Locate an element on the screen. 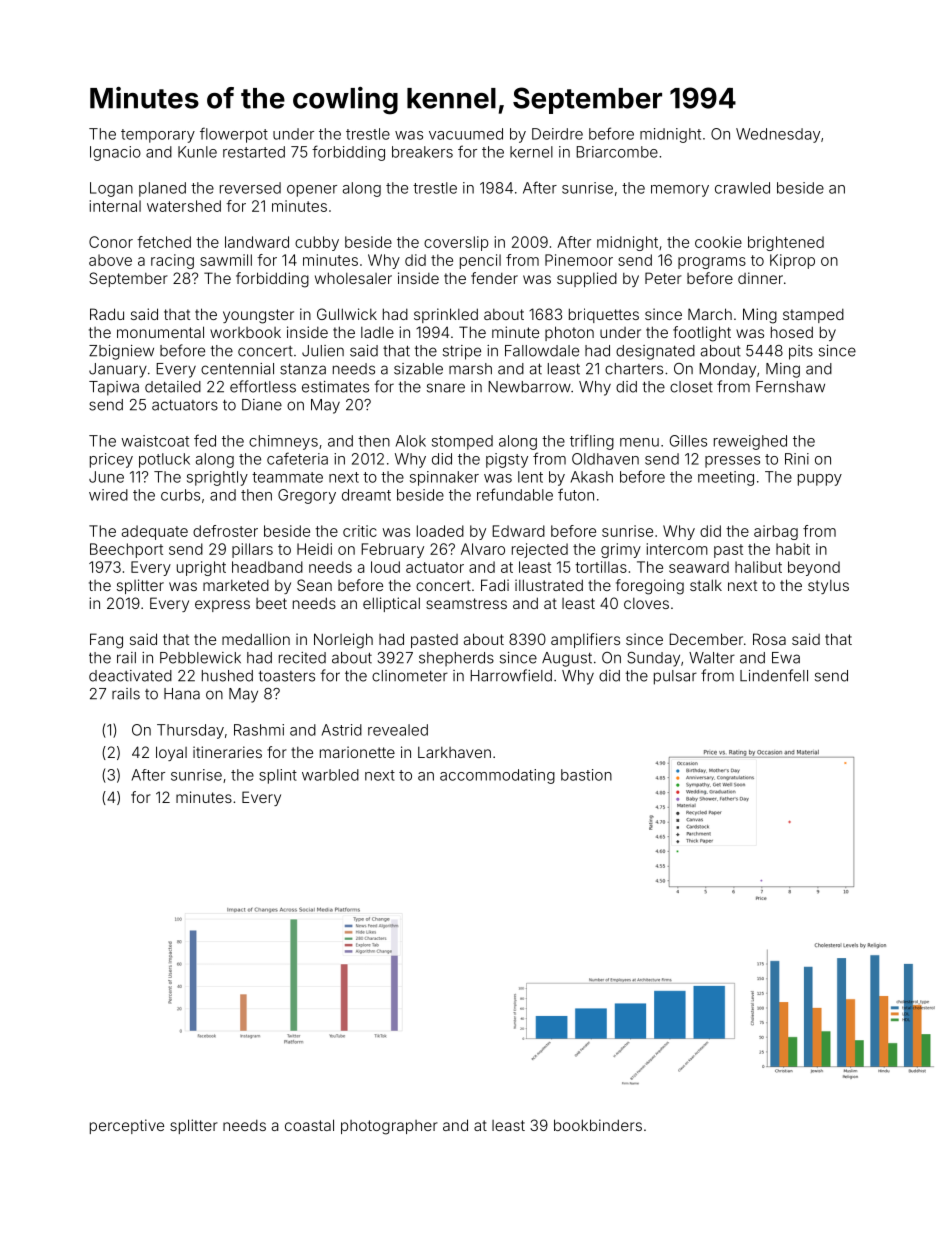 This screenshot has width=952, height=1233. bookbinders is located at coordinates (598, 1125).
